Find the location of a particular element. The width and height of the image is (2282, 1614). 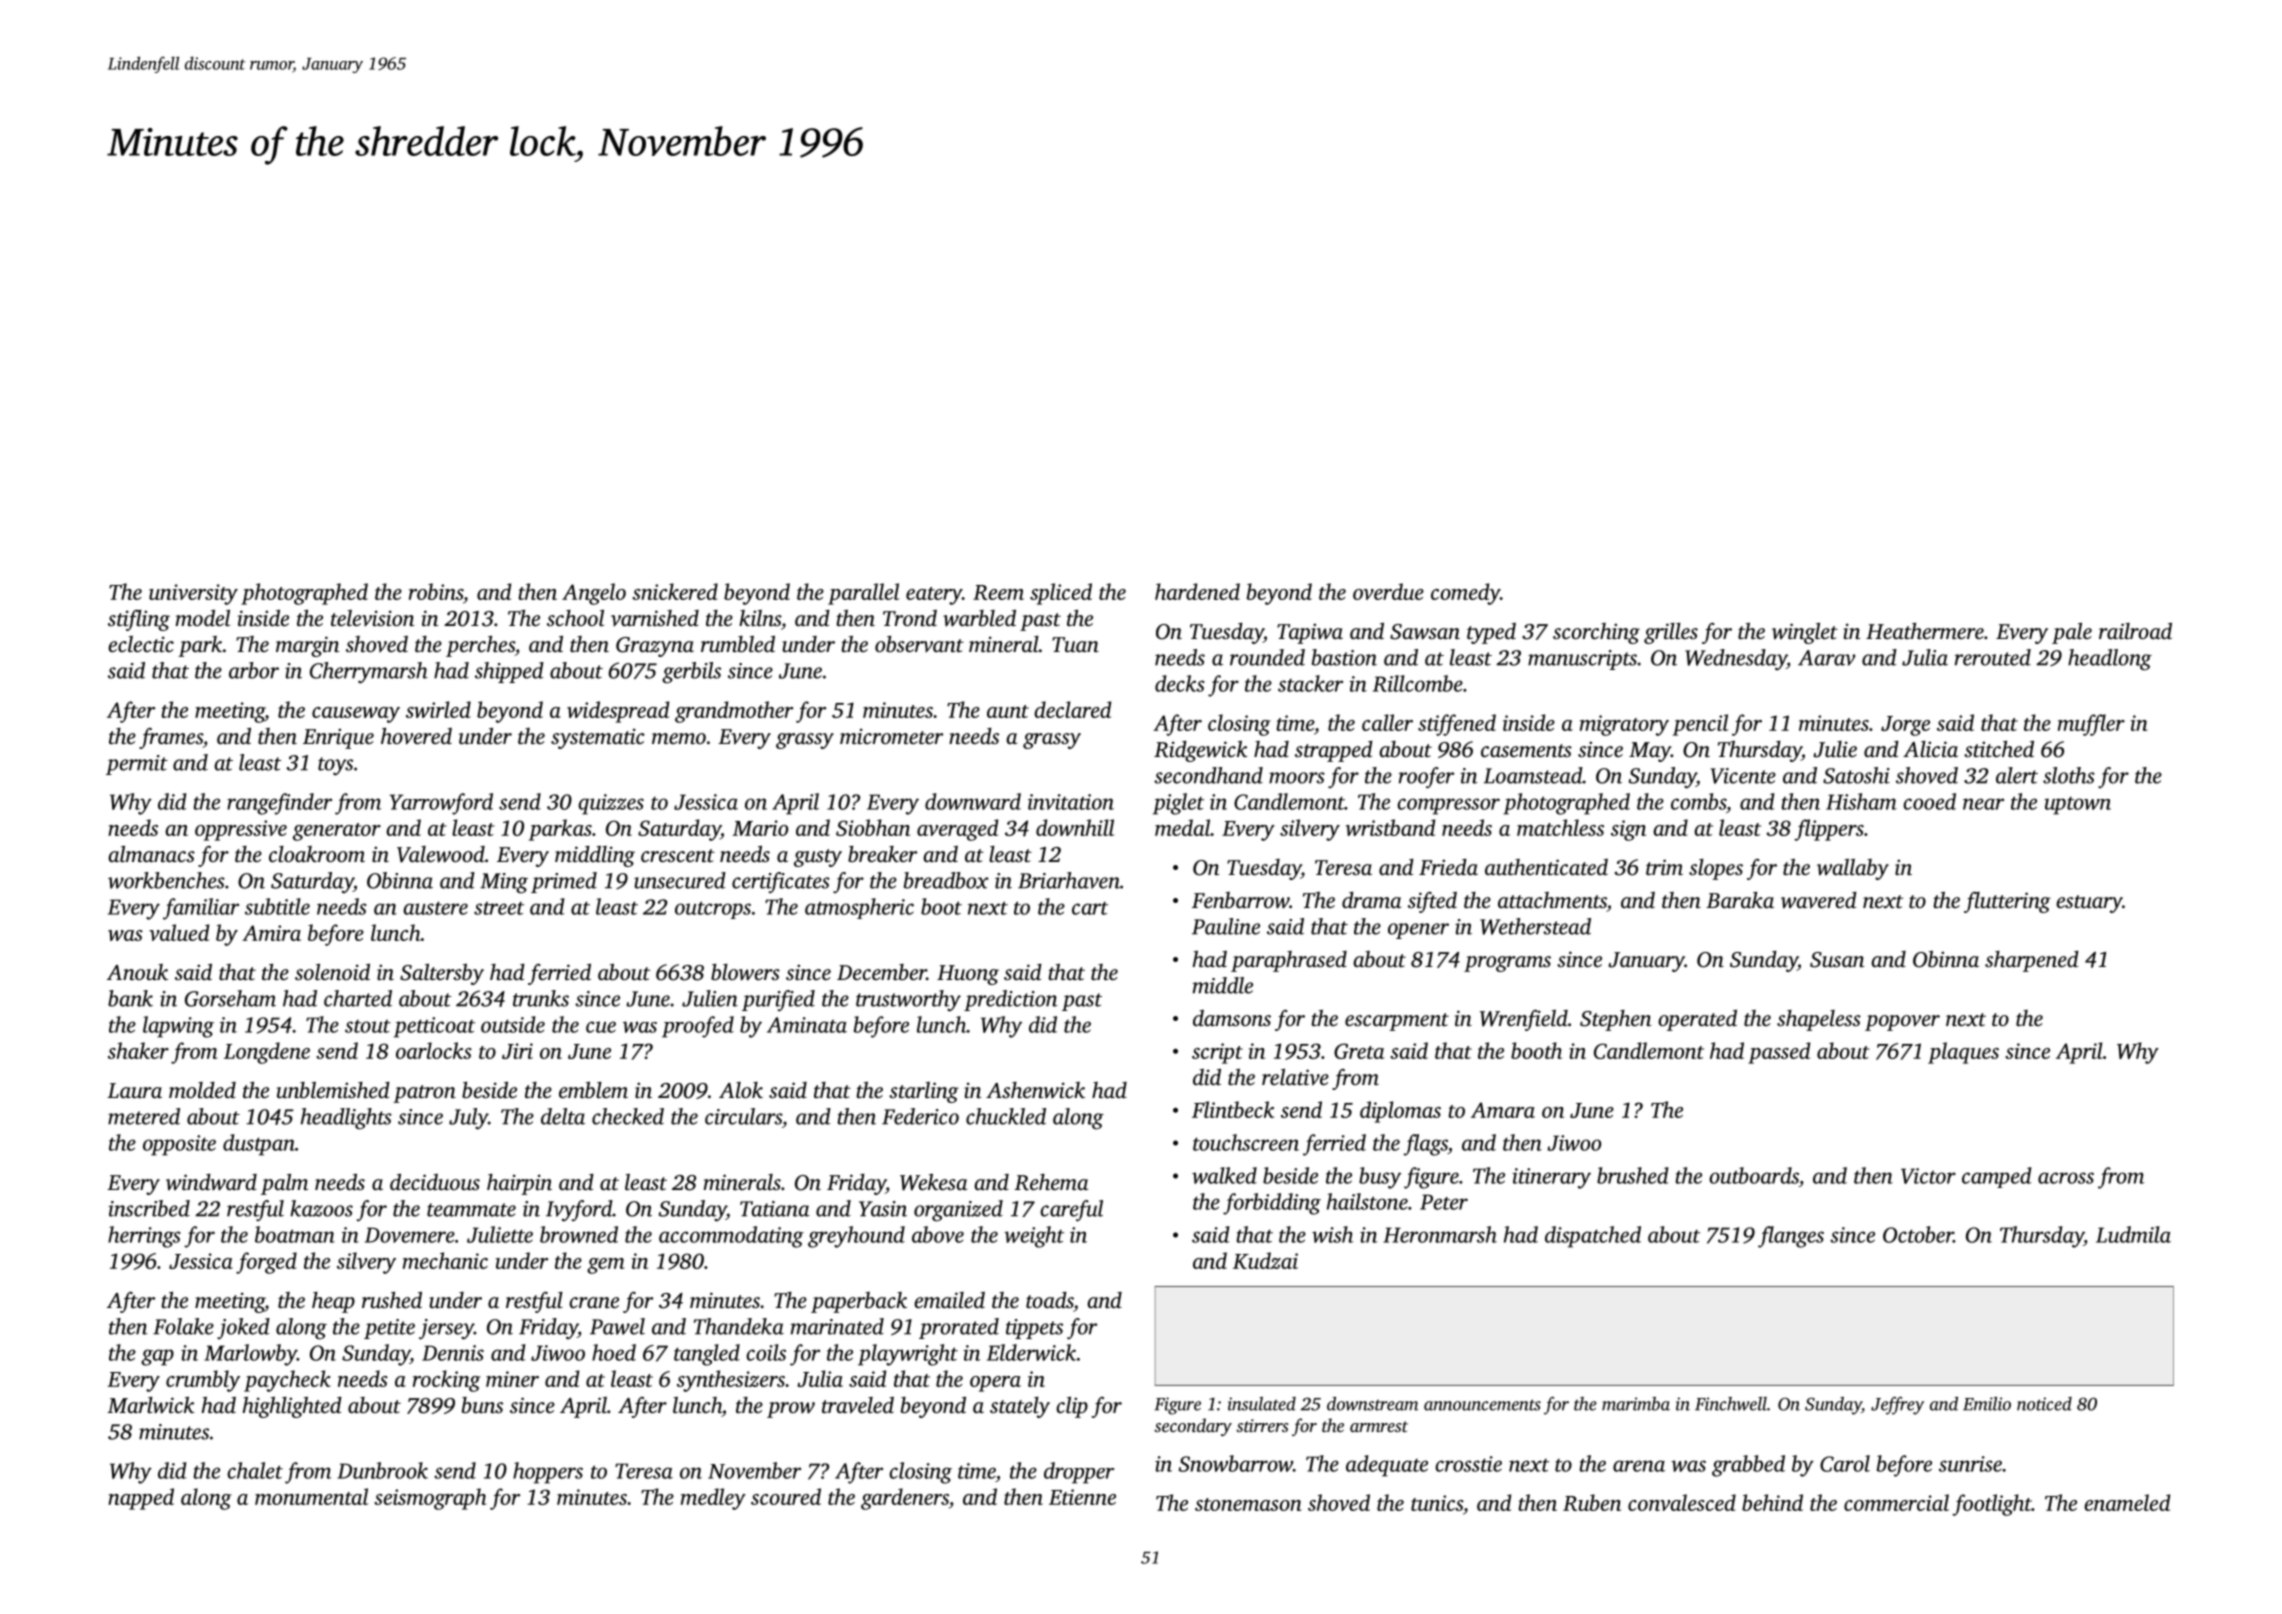

grilles is located at coordinates (1671, 633).
